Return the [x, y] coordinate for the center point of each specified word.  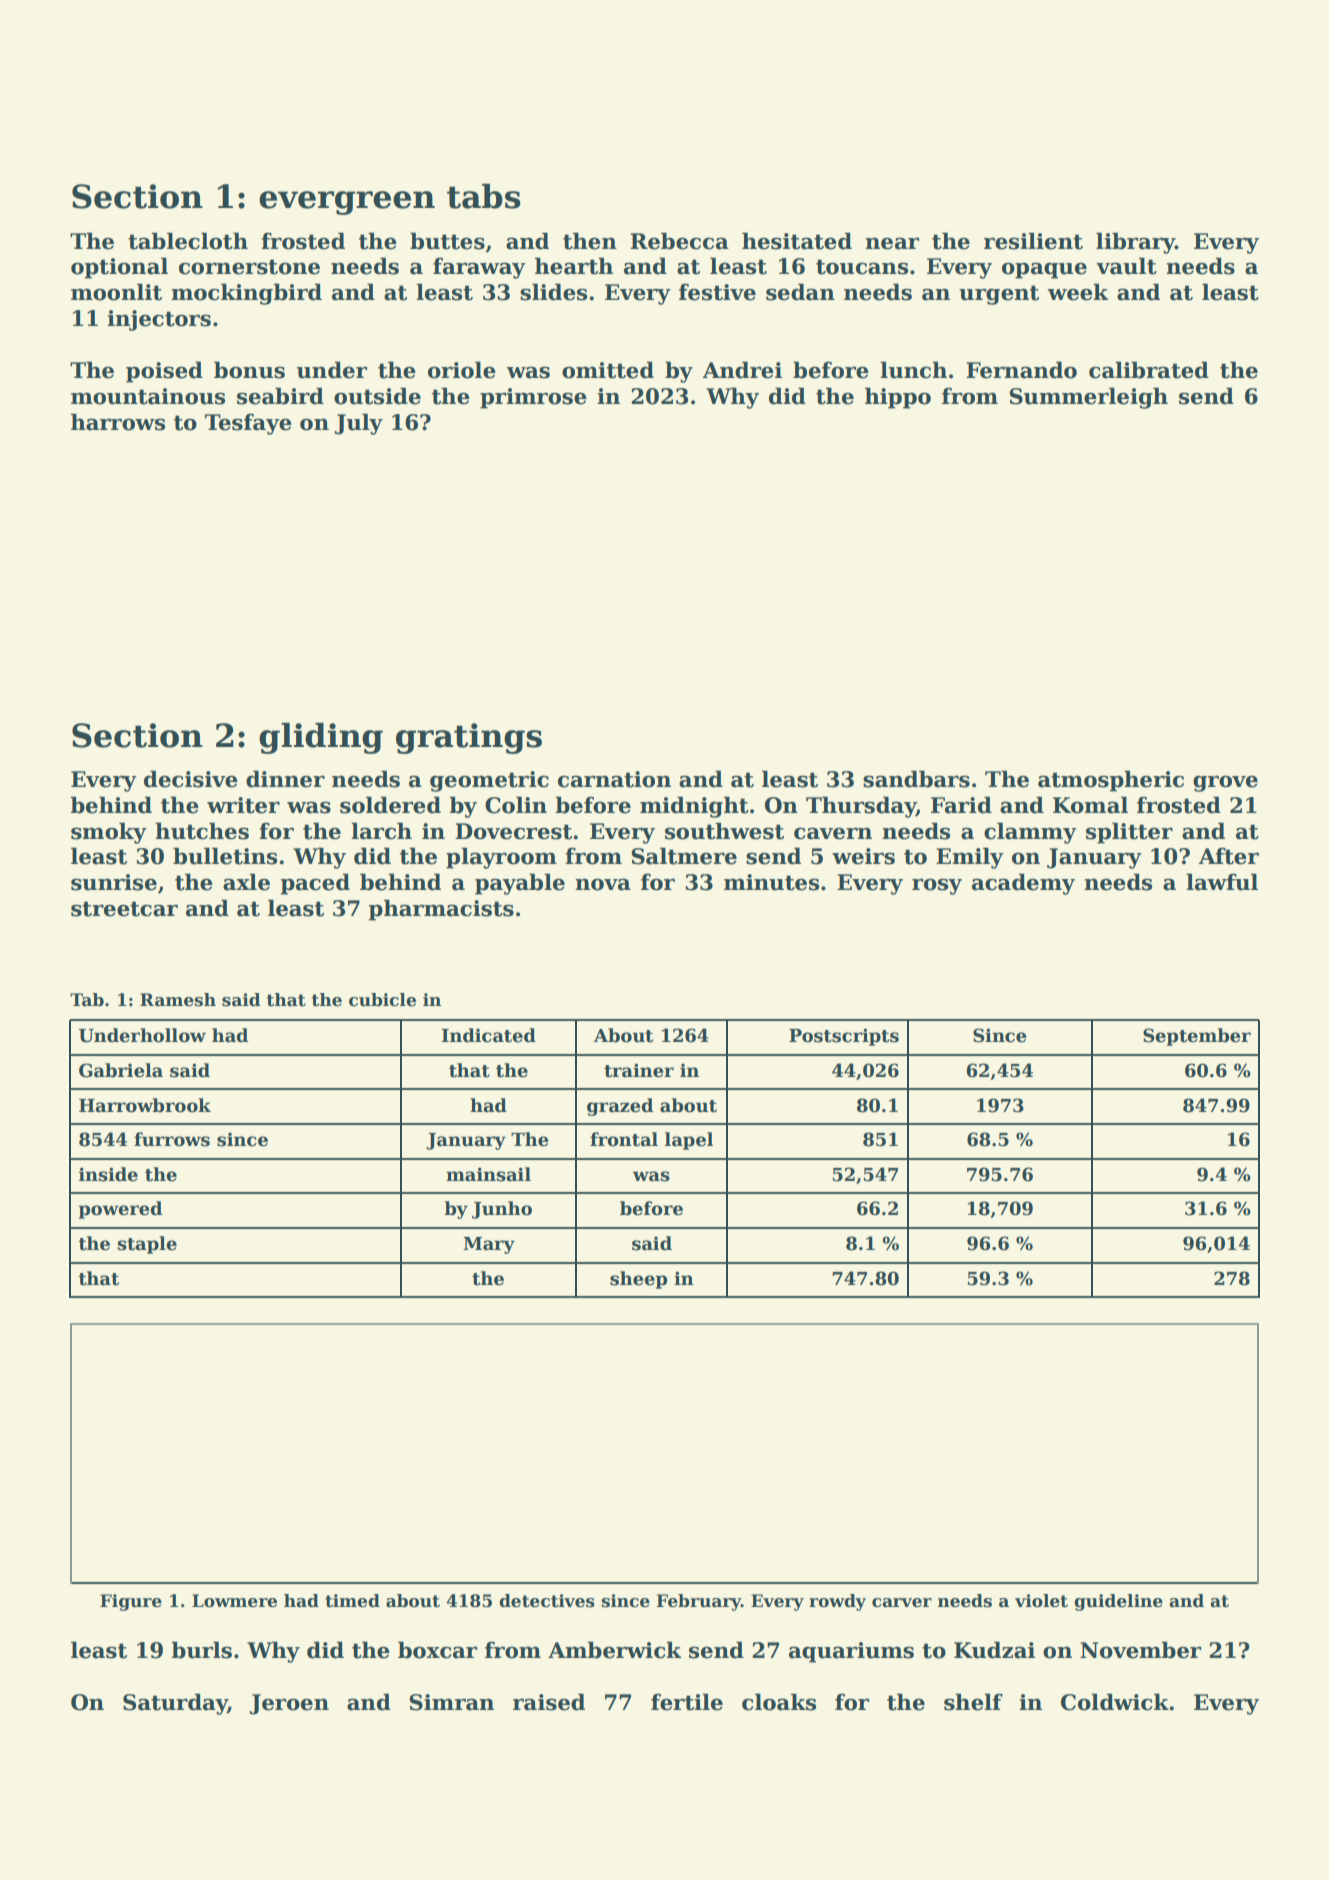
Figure [131, 1602]
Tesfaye [248, 424]
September [1197, 1037]
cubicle [382, 1000]
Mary [489, 1245]
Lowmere [234, 1601]
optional [119, 268]
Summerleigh [1088, 398]
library [1135, 243]
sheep [638, 1280]
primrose [533, 398]
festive [717, 292]
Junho [502, 1210]
